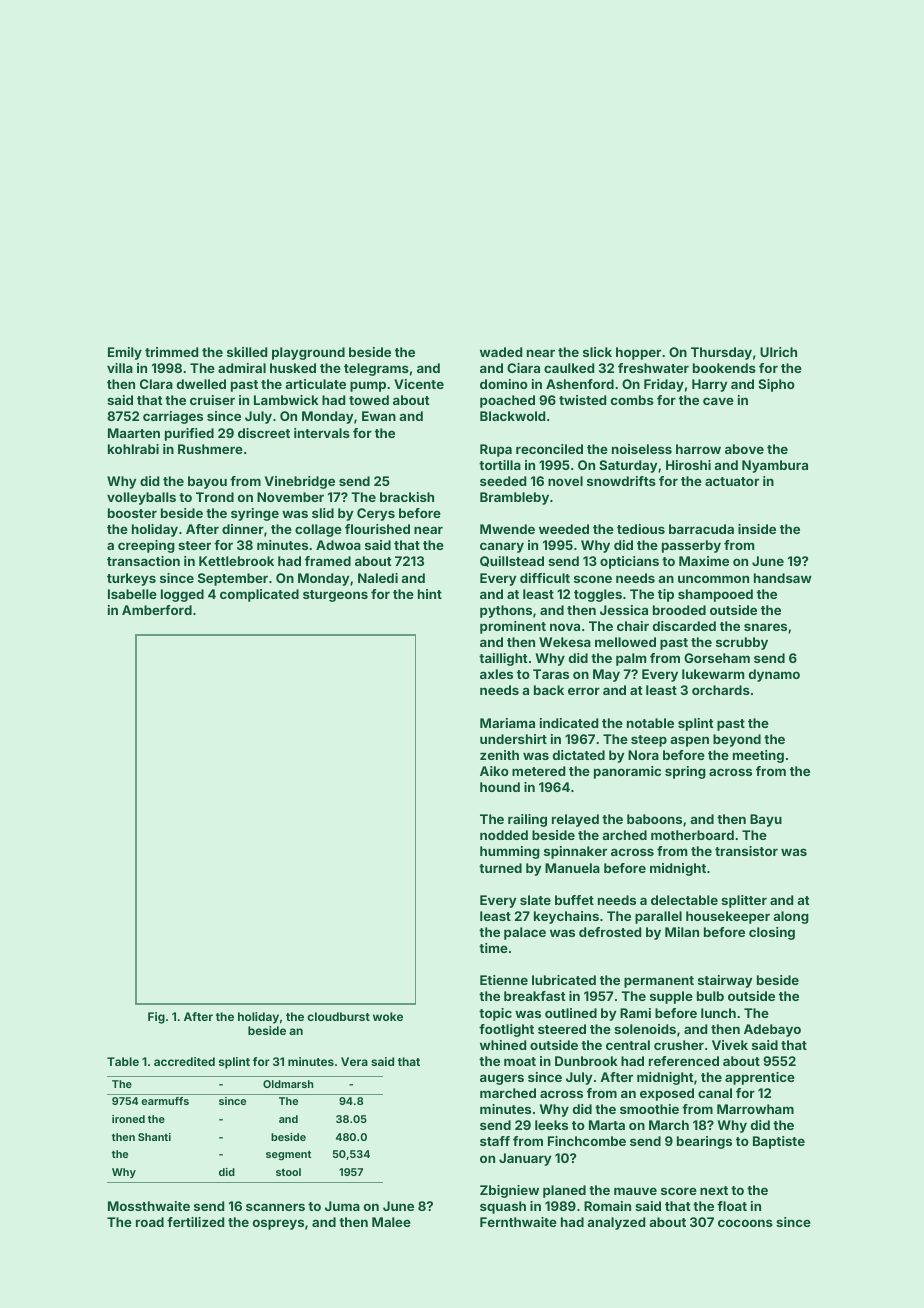 The width and height of the image is (924, 1308). I want to click on steep, so click(649, 741).
